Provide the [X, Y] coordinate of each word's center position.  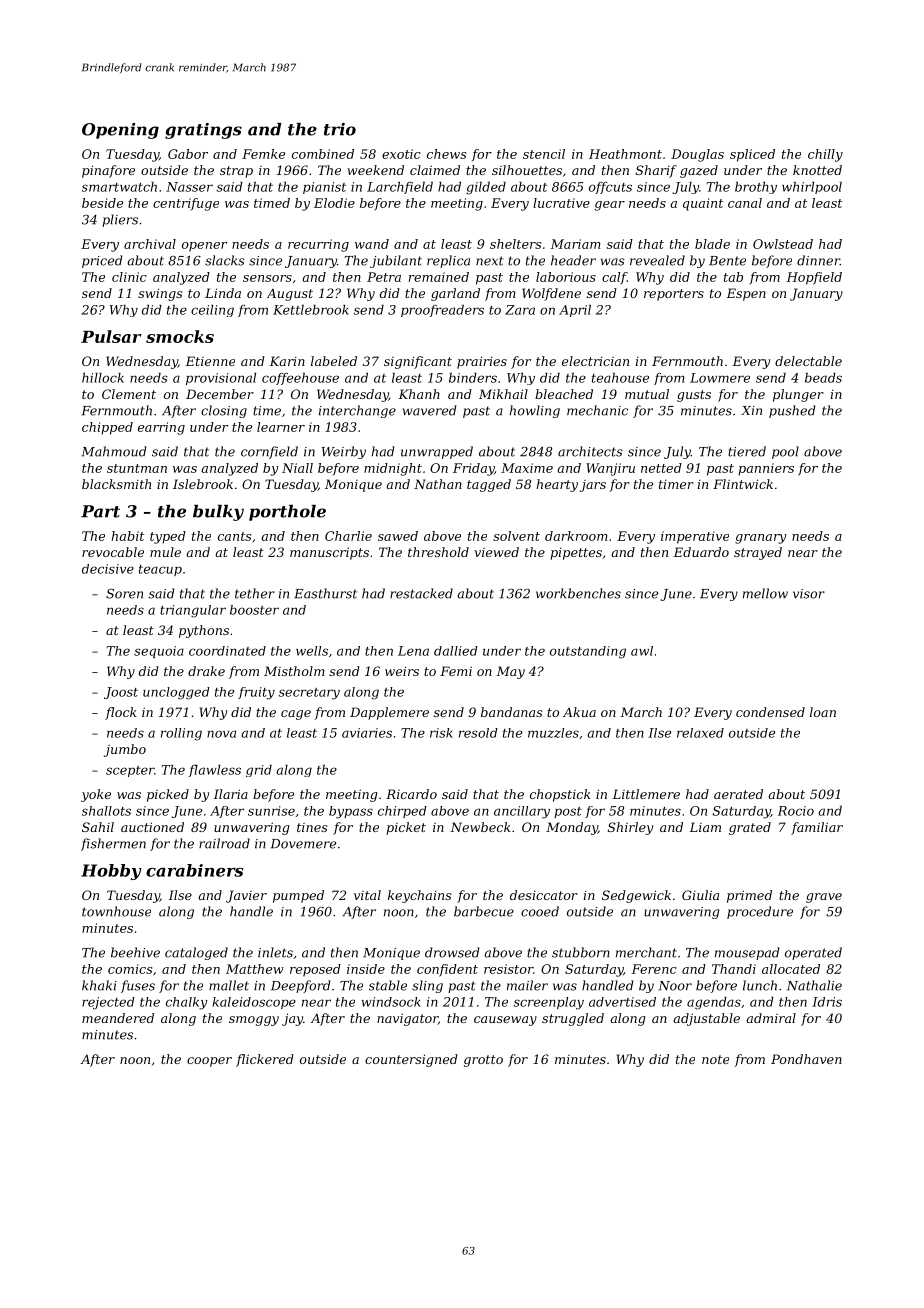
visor [809, 594]
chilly [825, 155]
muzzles [553, 733]
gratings [203, 131]
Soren [124, 594]
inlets [275, 952]
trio [340, 129]
